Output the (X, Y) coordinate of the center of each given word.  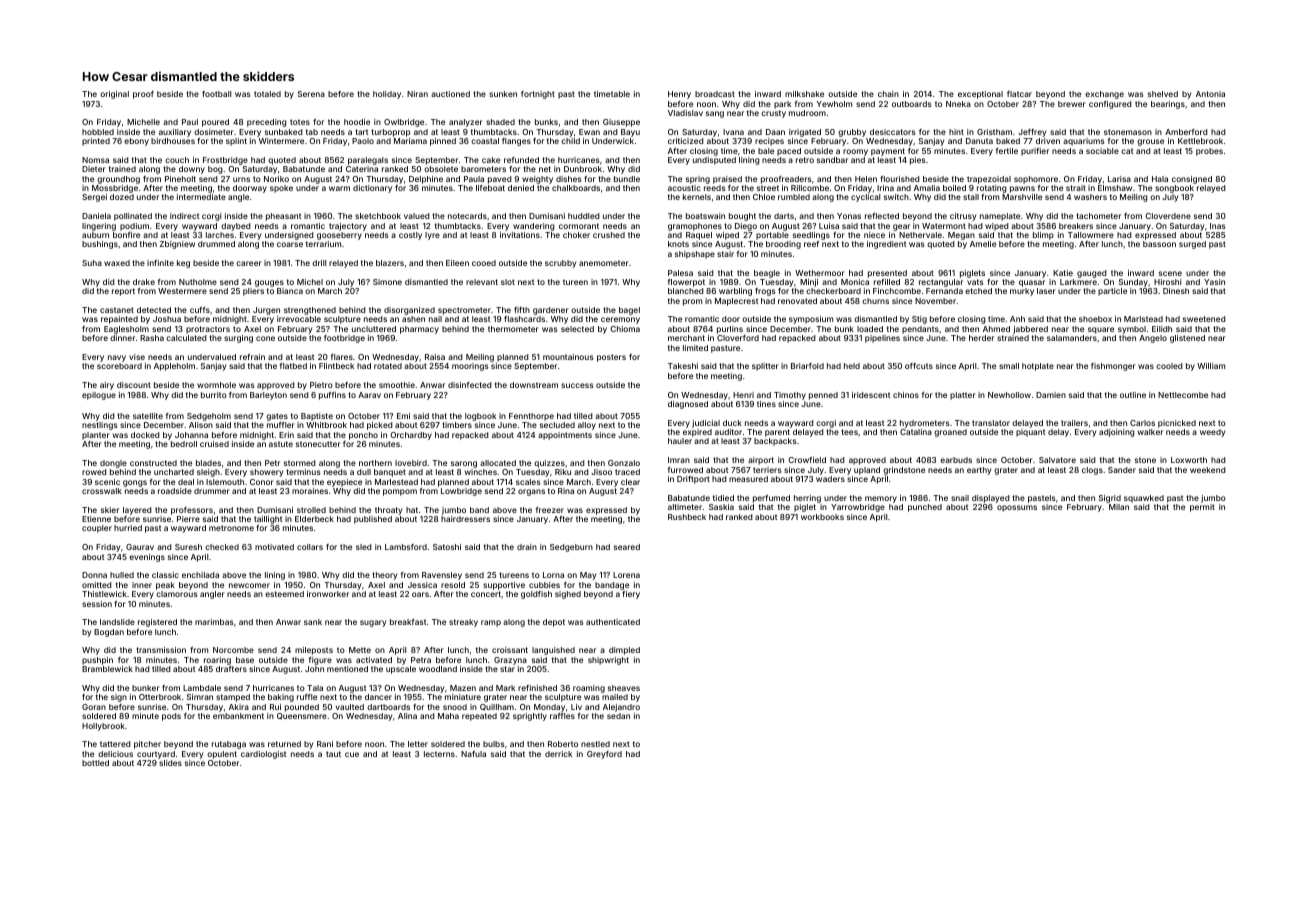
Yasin (1214, 282)
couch (177, 160)
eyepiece (344, 483)
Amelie (983, 244)
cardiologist (263, 755)
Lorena (626, 575)
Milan (1119, 507)
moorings (470, 367)
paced (789, 152)
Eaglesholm (126, 330)
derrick (558, 754)
